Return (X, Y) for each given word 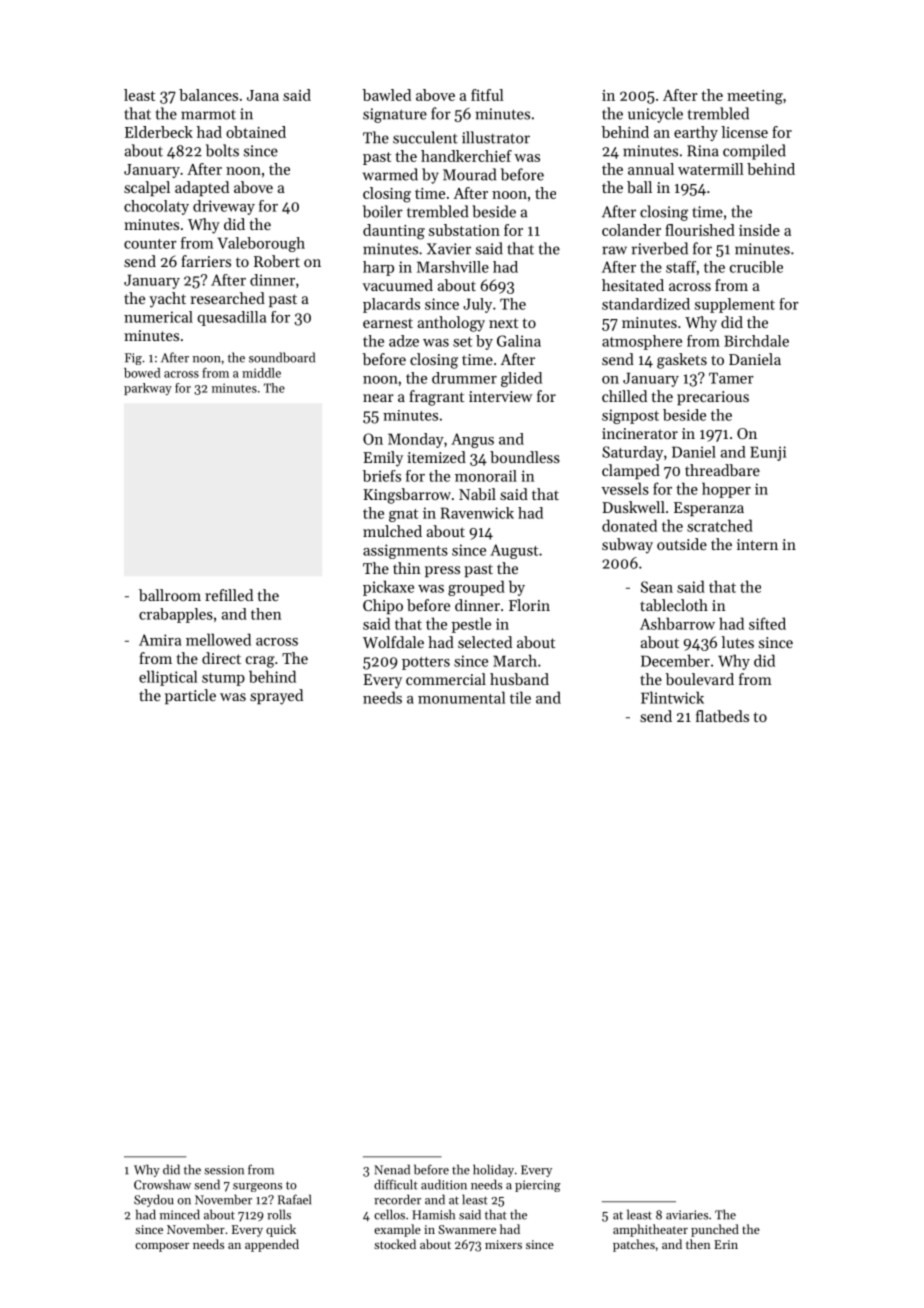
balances (208, 95)
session (224, 1170)
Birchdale (756, 341)
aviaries (687, 1215)
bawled (386, 95)
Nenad (392, 1169)
